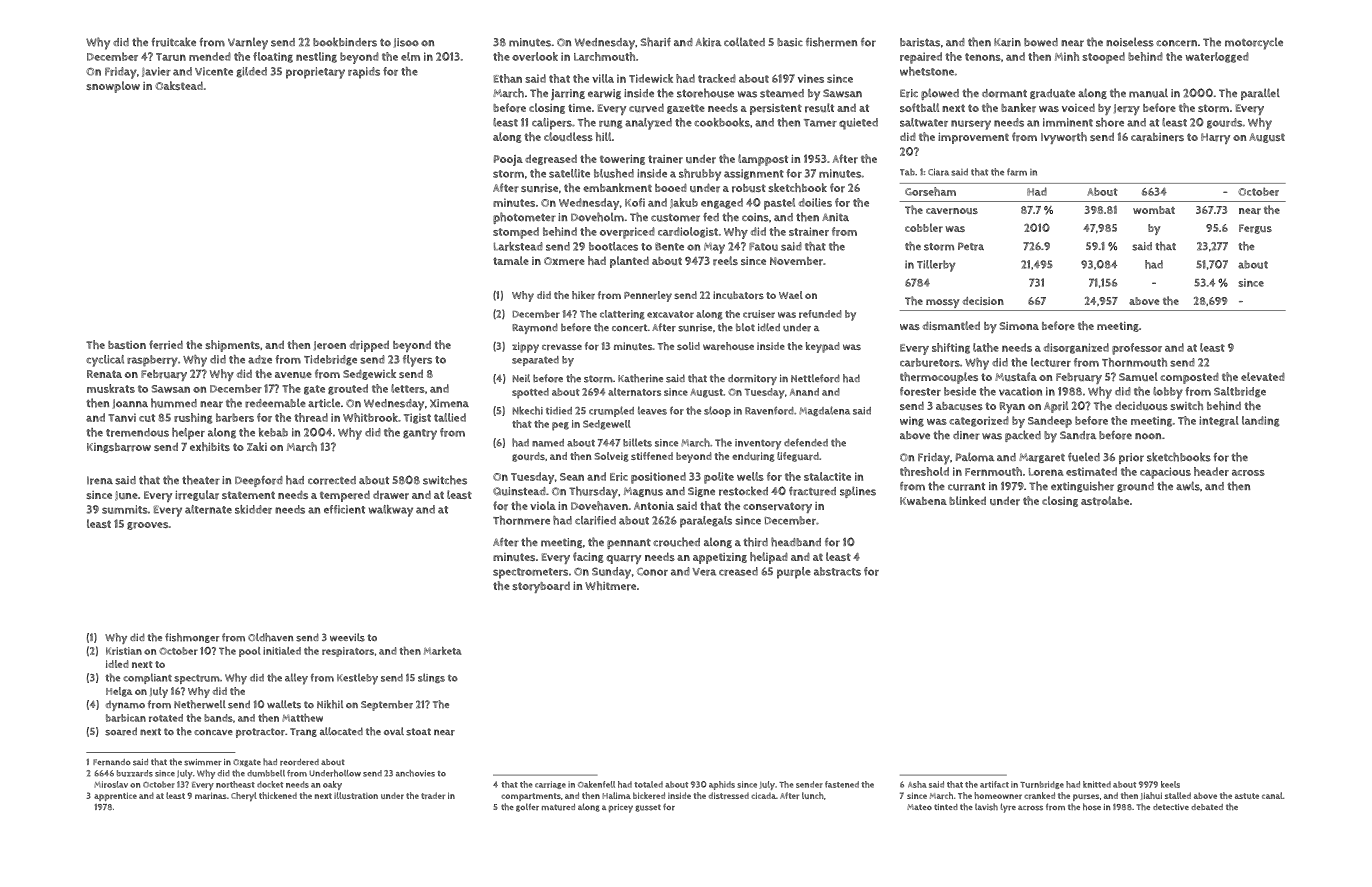  Describe the element at coordinates (621, 808) in the page. I see `pricey` at that location.
